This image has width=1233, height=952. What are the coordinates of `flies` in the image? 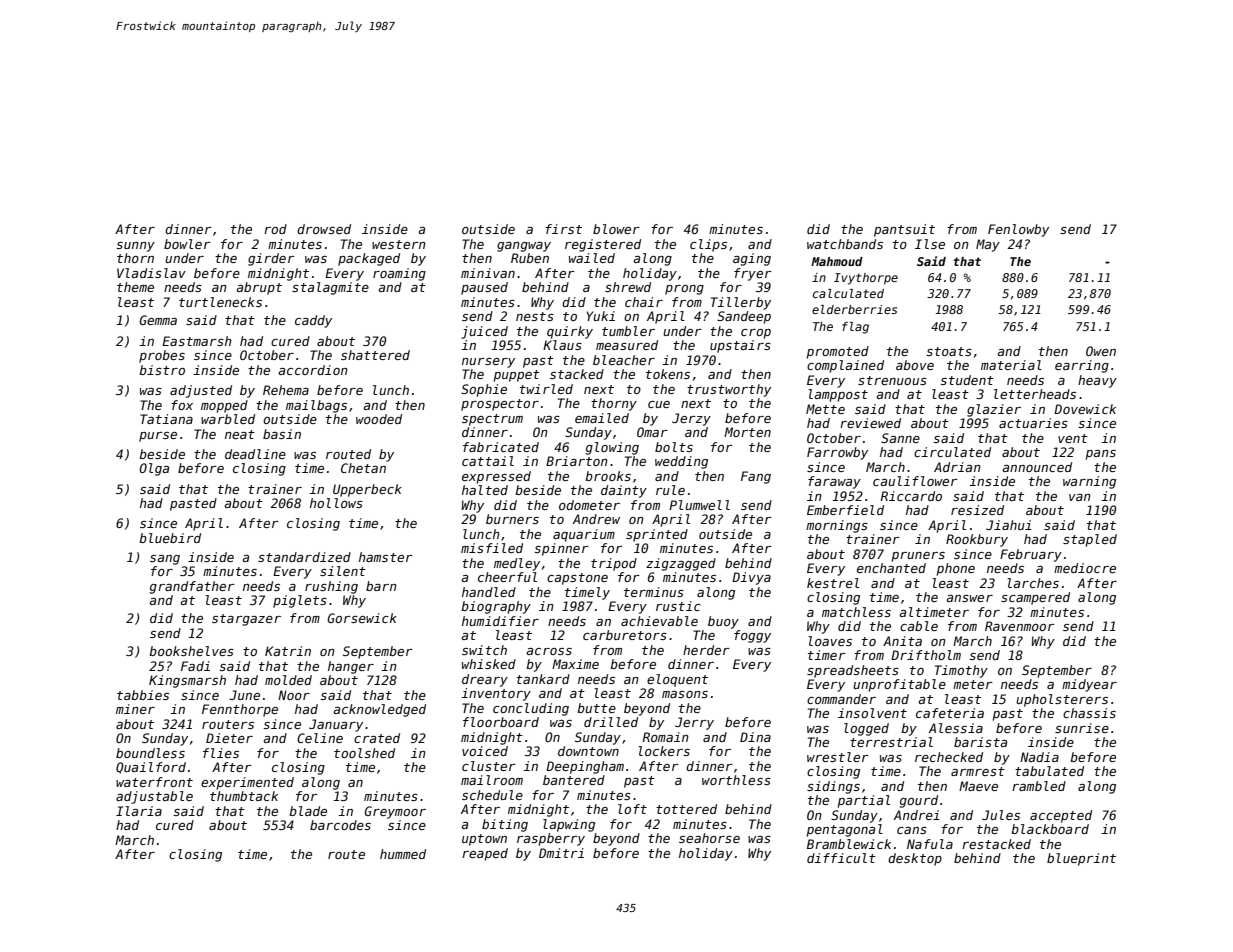 It's located at (221, 753).
